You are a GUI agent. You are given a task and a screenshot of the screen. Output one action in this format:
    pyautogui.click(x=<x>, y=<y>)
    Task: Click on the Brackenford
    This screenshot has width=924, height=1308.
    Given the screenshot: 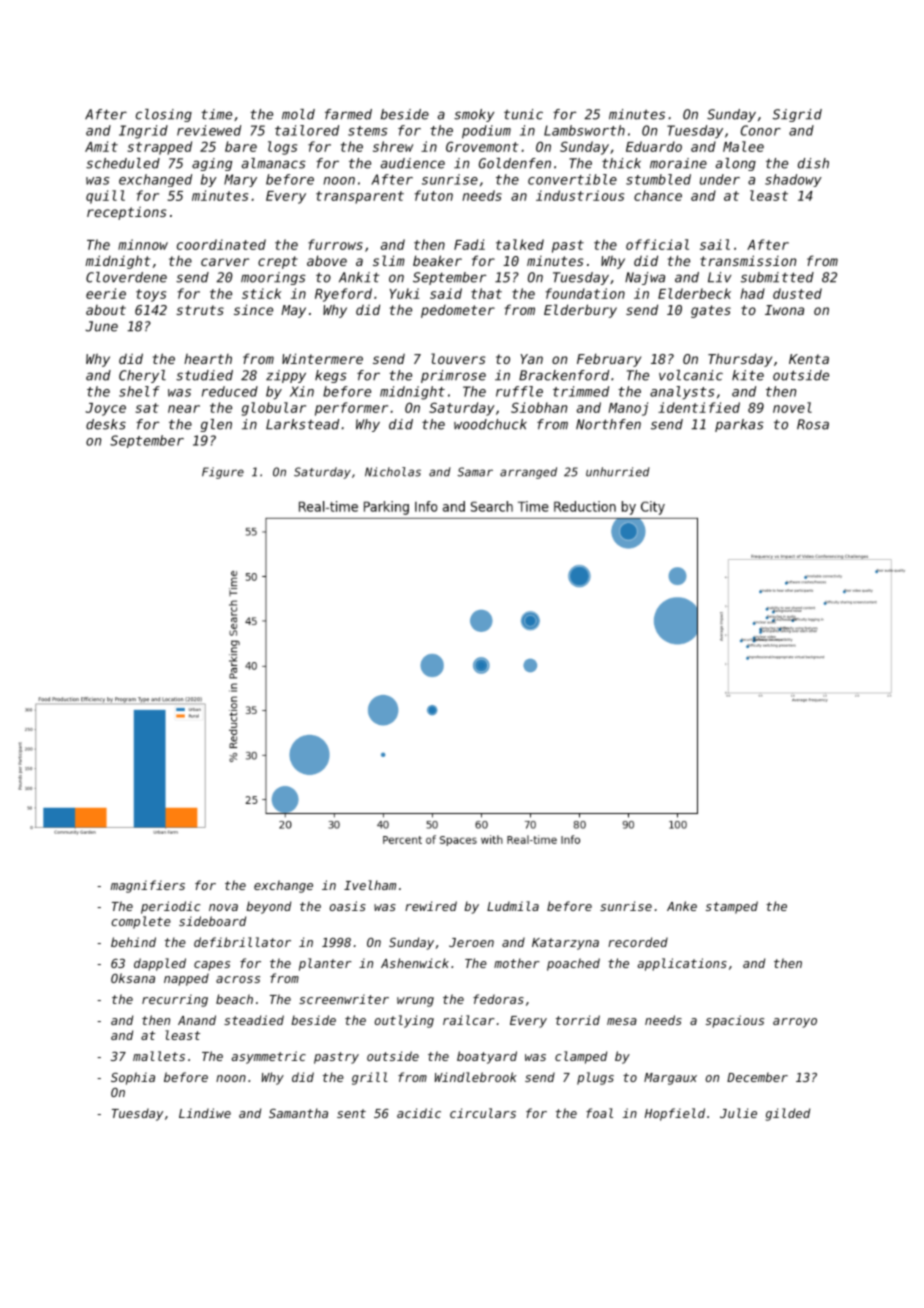 What is the action you would take?
    pyautogui.click(x=564, y=375)
